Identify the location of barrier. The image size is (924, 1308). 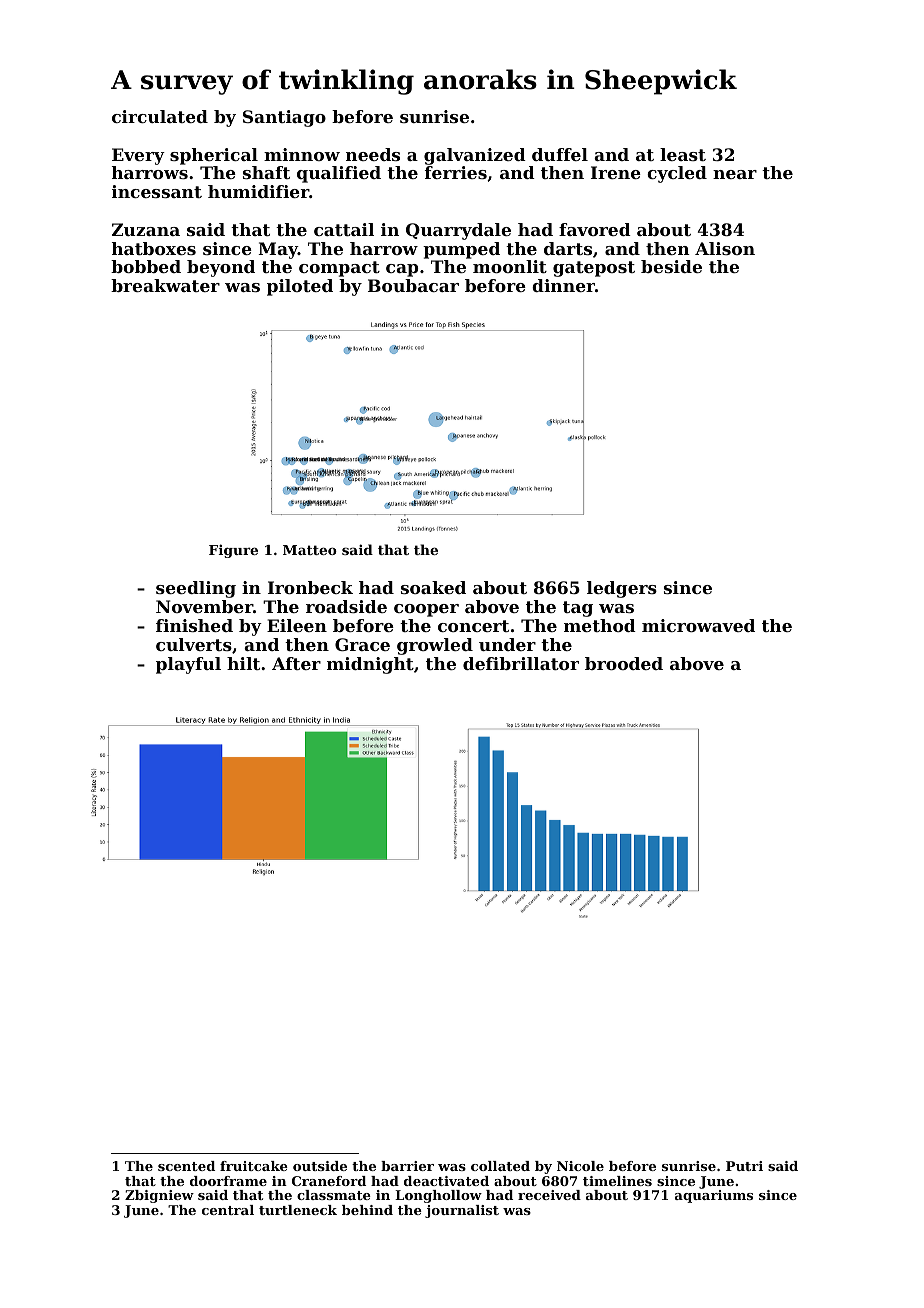
(407, 1166).
